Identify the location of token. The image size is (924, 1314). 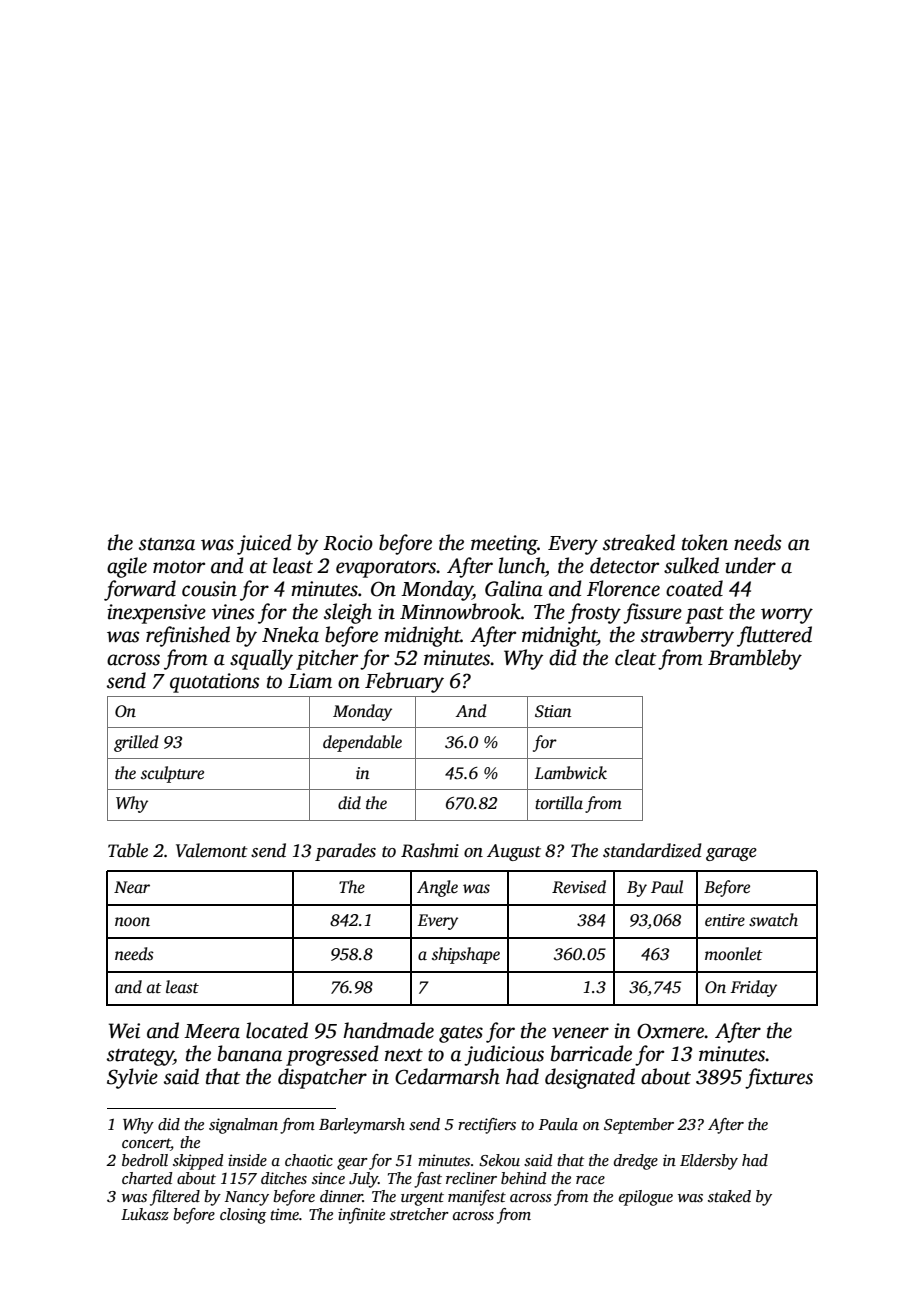
(705, 542).
